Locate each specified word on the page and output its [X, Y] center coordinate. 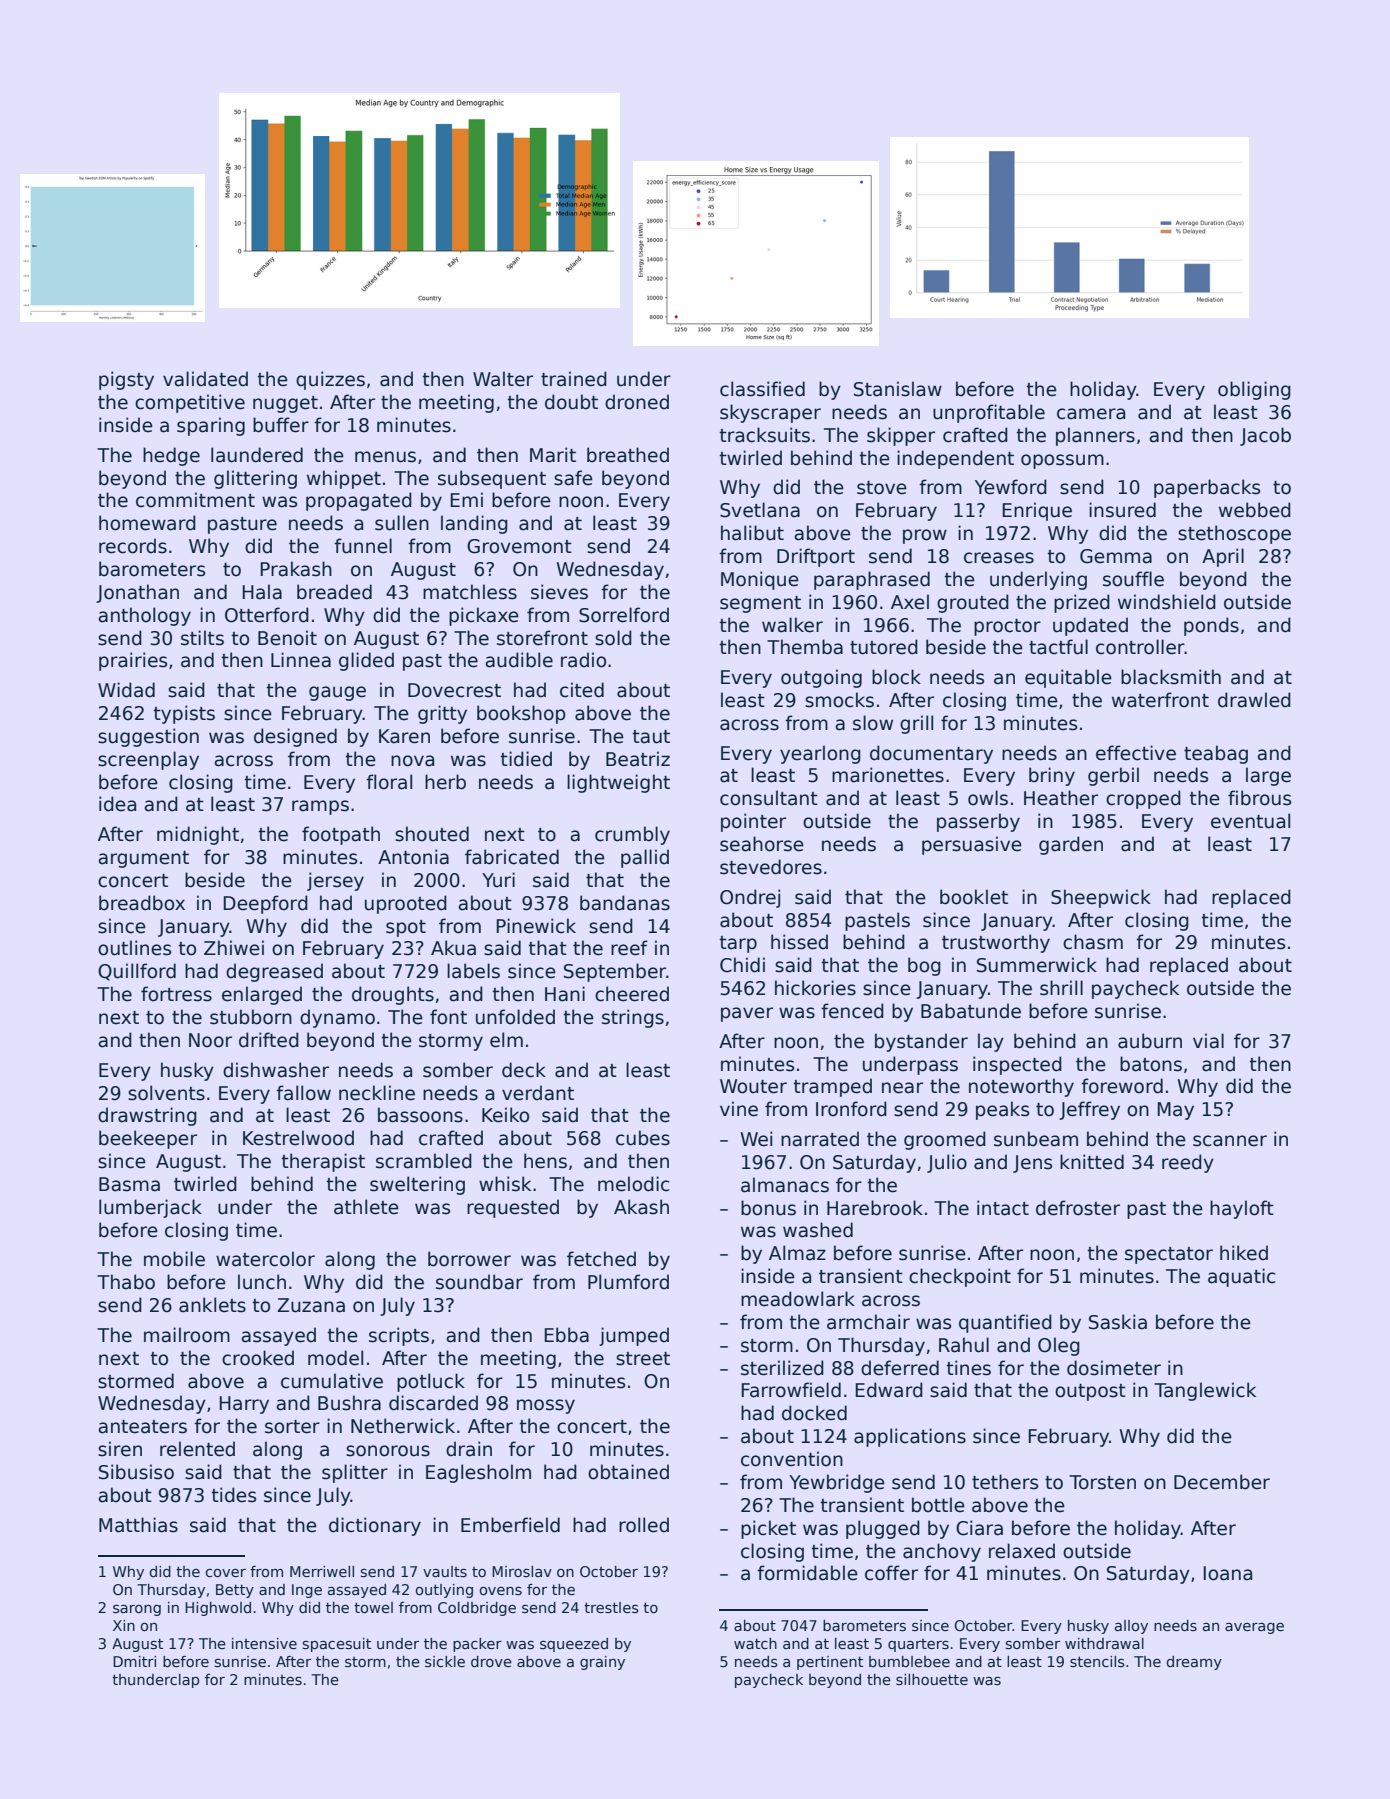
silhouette [932, 1679]
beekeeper [148, 1139]
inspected [1017, 1065]
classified [762, 389]
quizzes [330, 380]
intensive [264, 1643]
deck [524, 1070]
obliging [1254, 390]
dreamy [1194, 1663]
